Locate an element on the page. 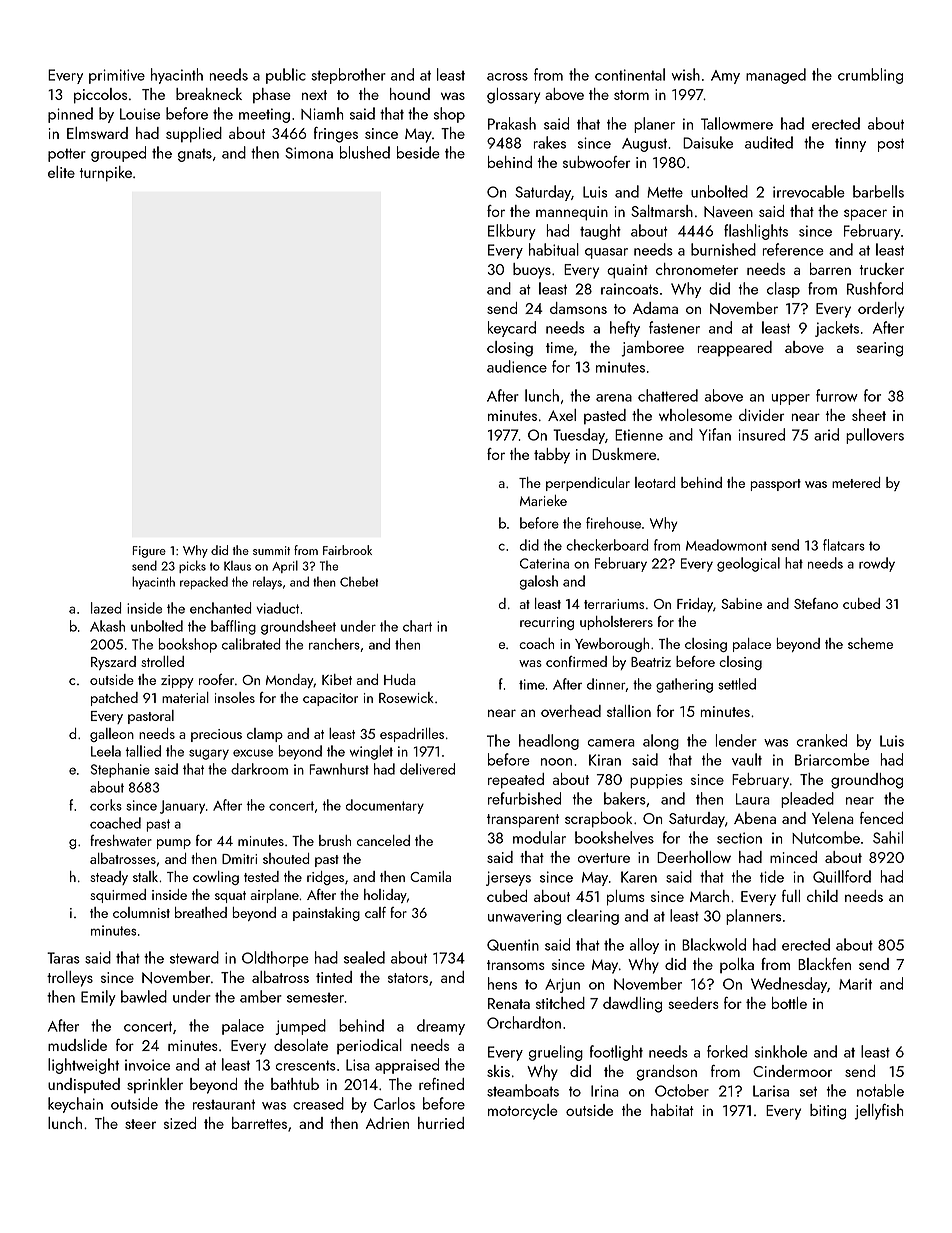  hound is located at coordinates (410, 94).
